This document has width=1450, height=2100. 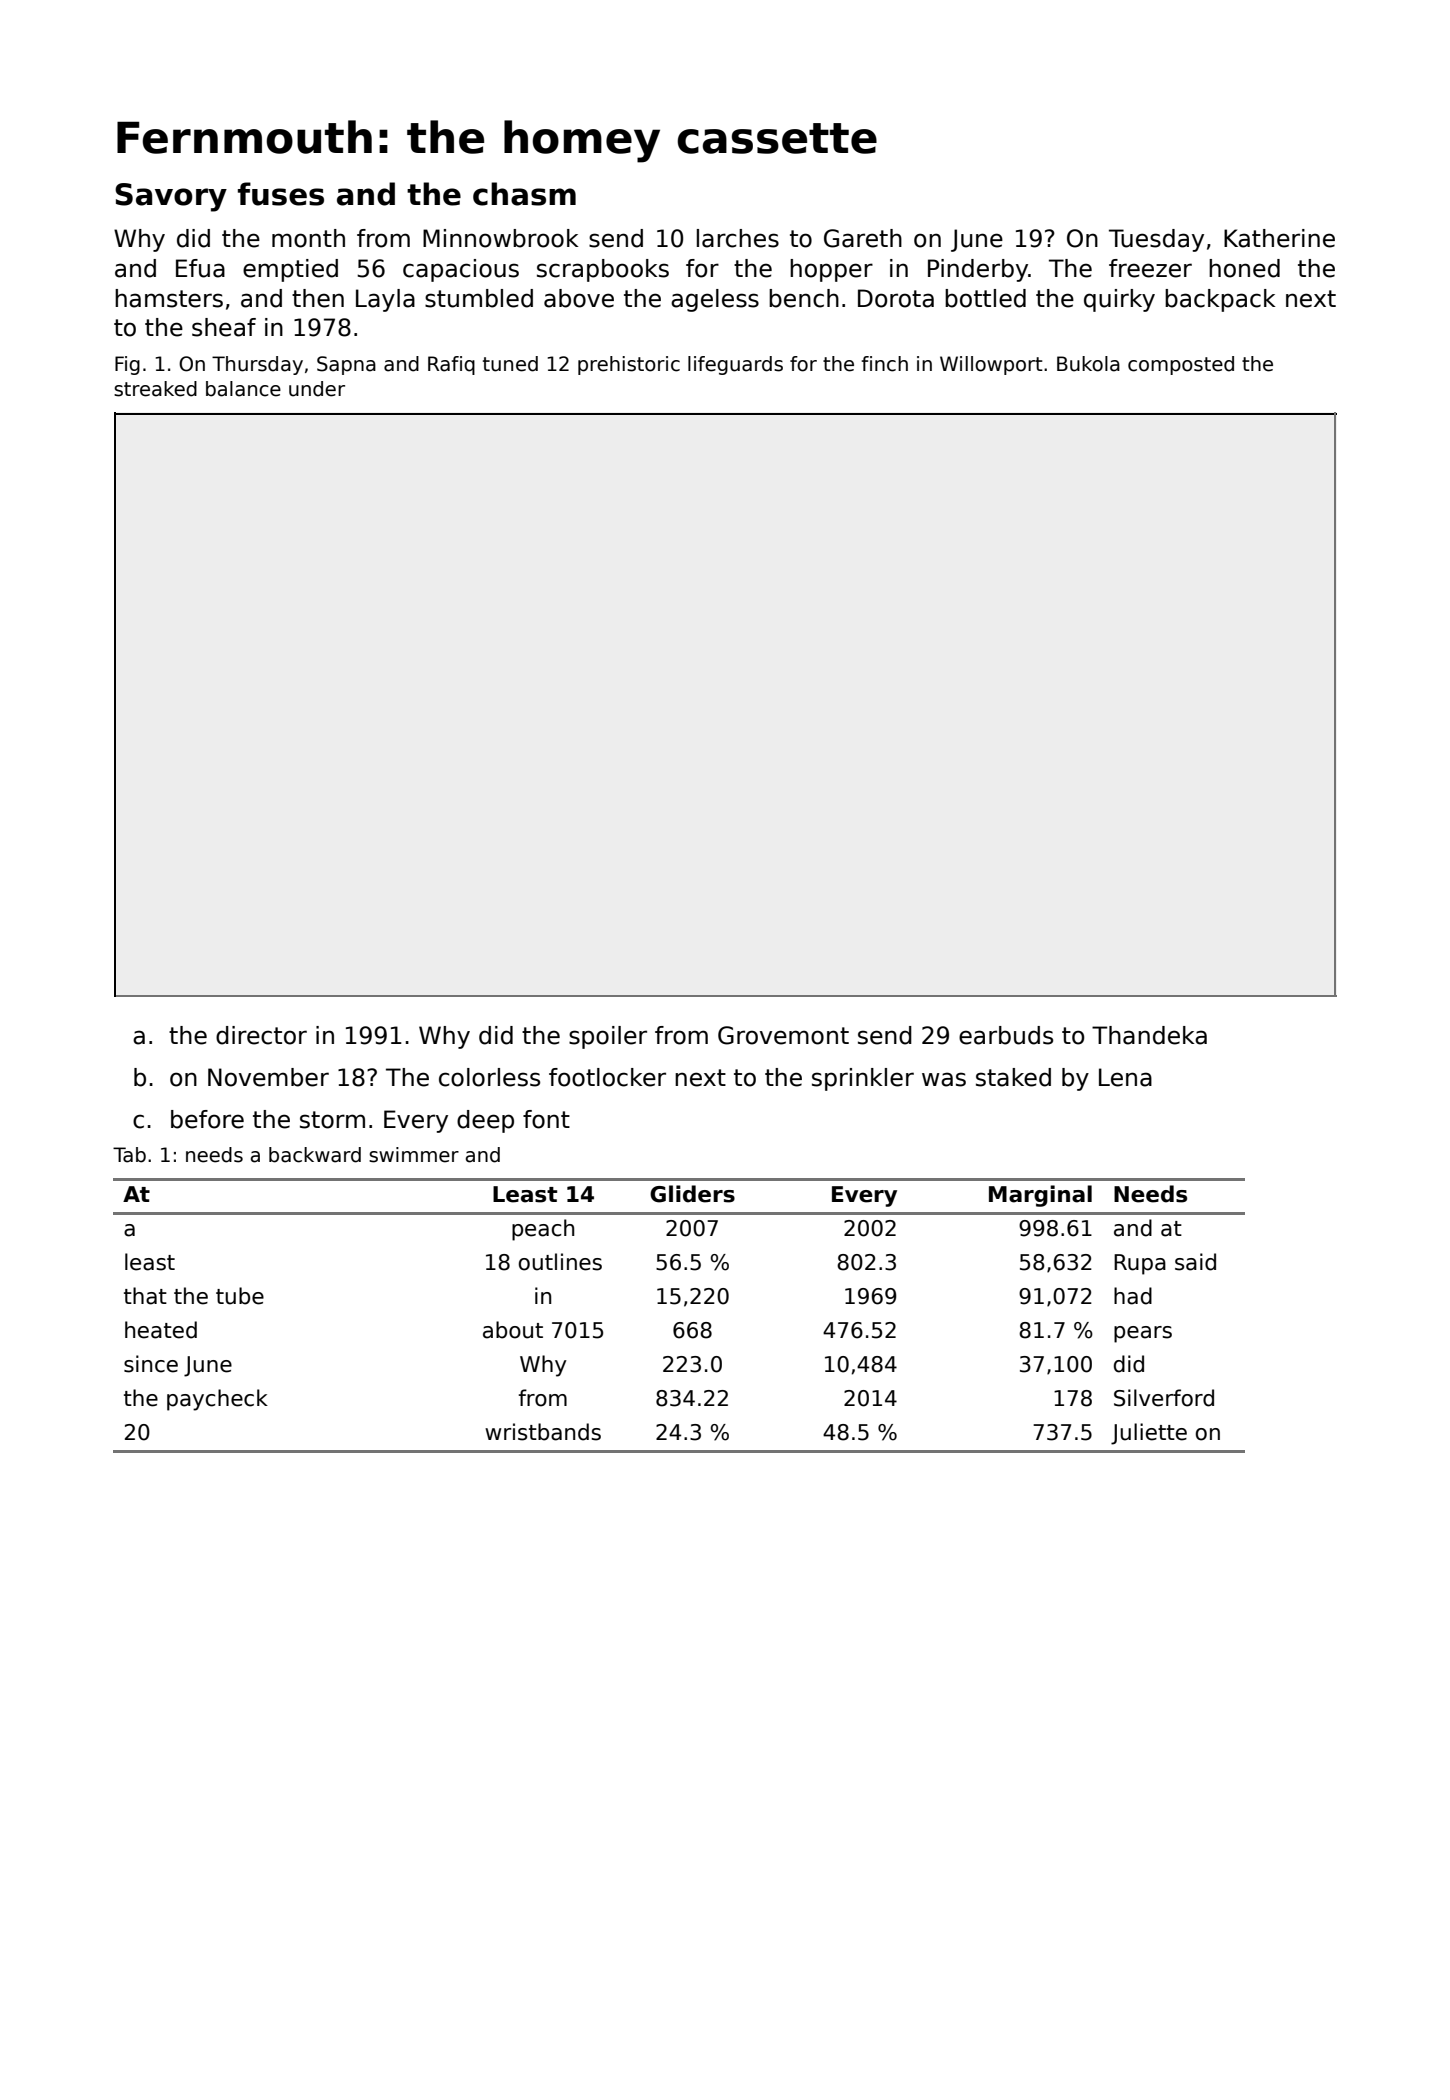 What do you see at coordinates (1088, 364) in the document?
I see `Bukola` at bounding box center [1088, 364].
